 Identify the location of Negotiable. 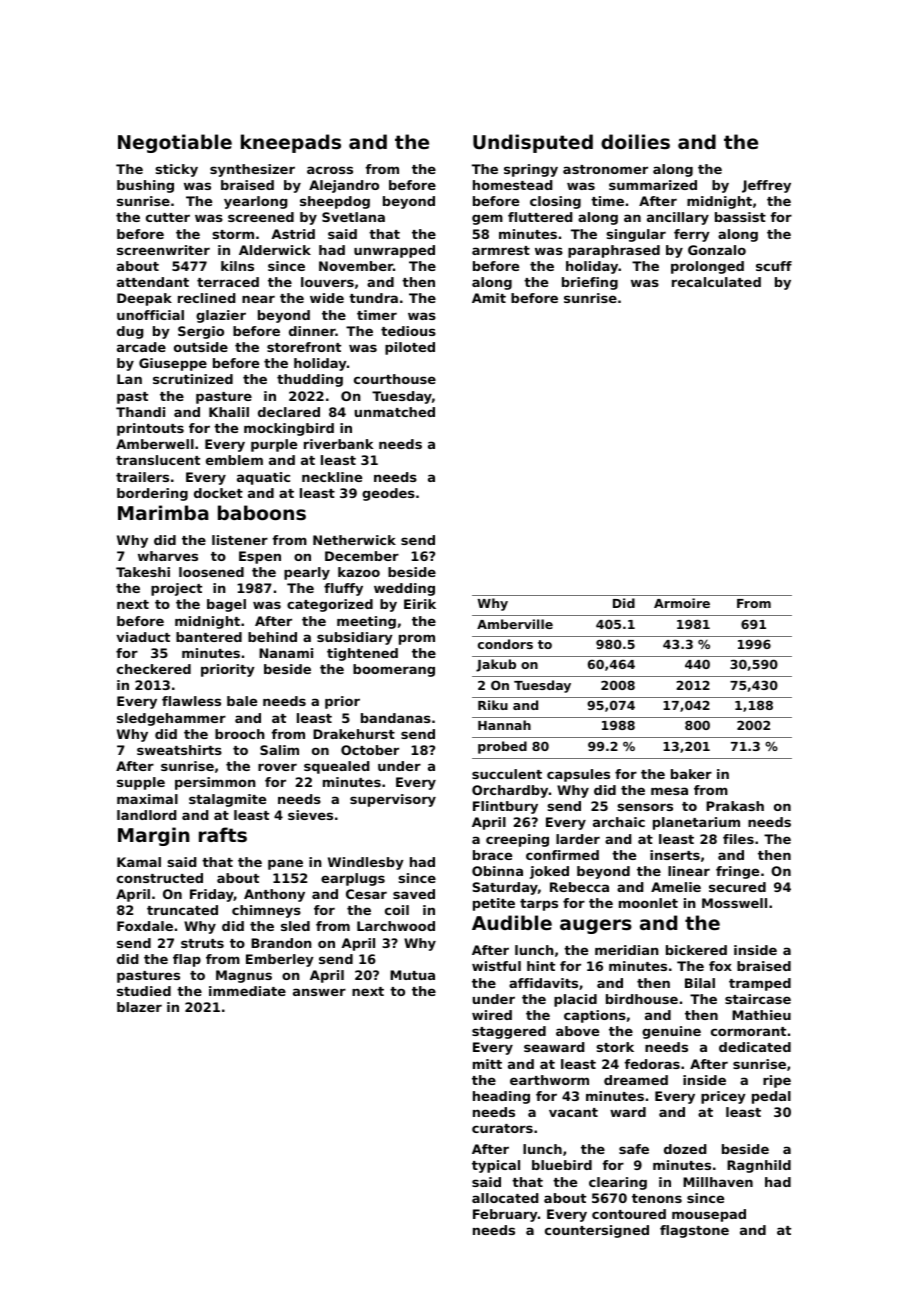
(175, 143).
